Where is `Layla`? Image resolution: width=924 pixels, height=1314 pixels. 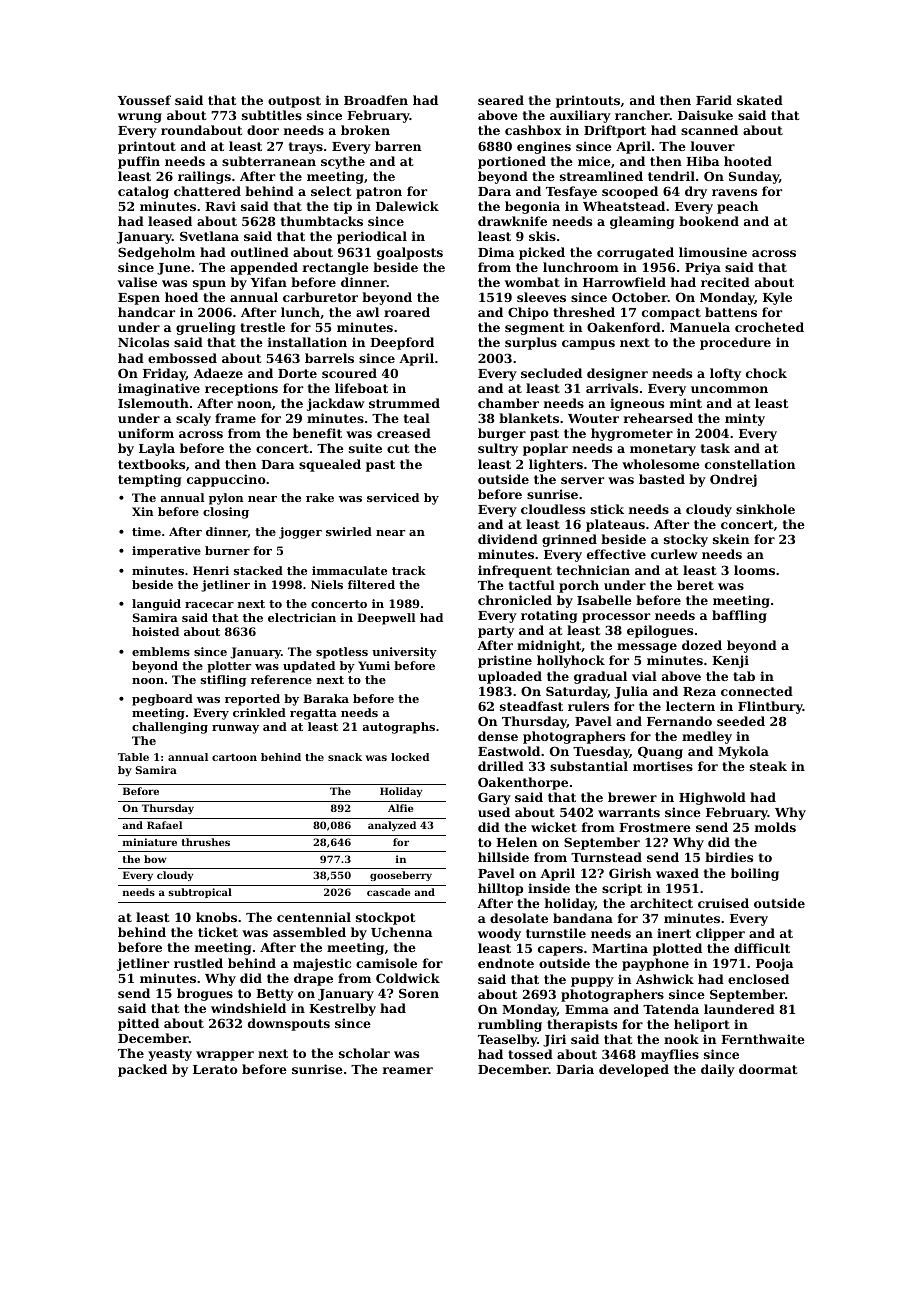
Layla is located at coordinates (157, 449).
